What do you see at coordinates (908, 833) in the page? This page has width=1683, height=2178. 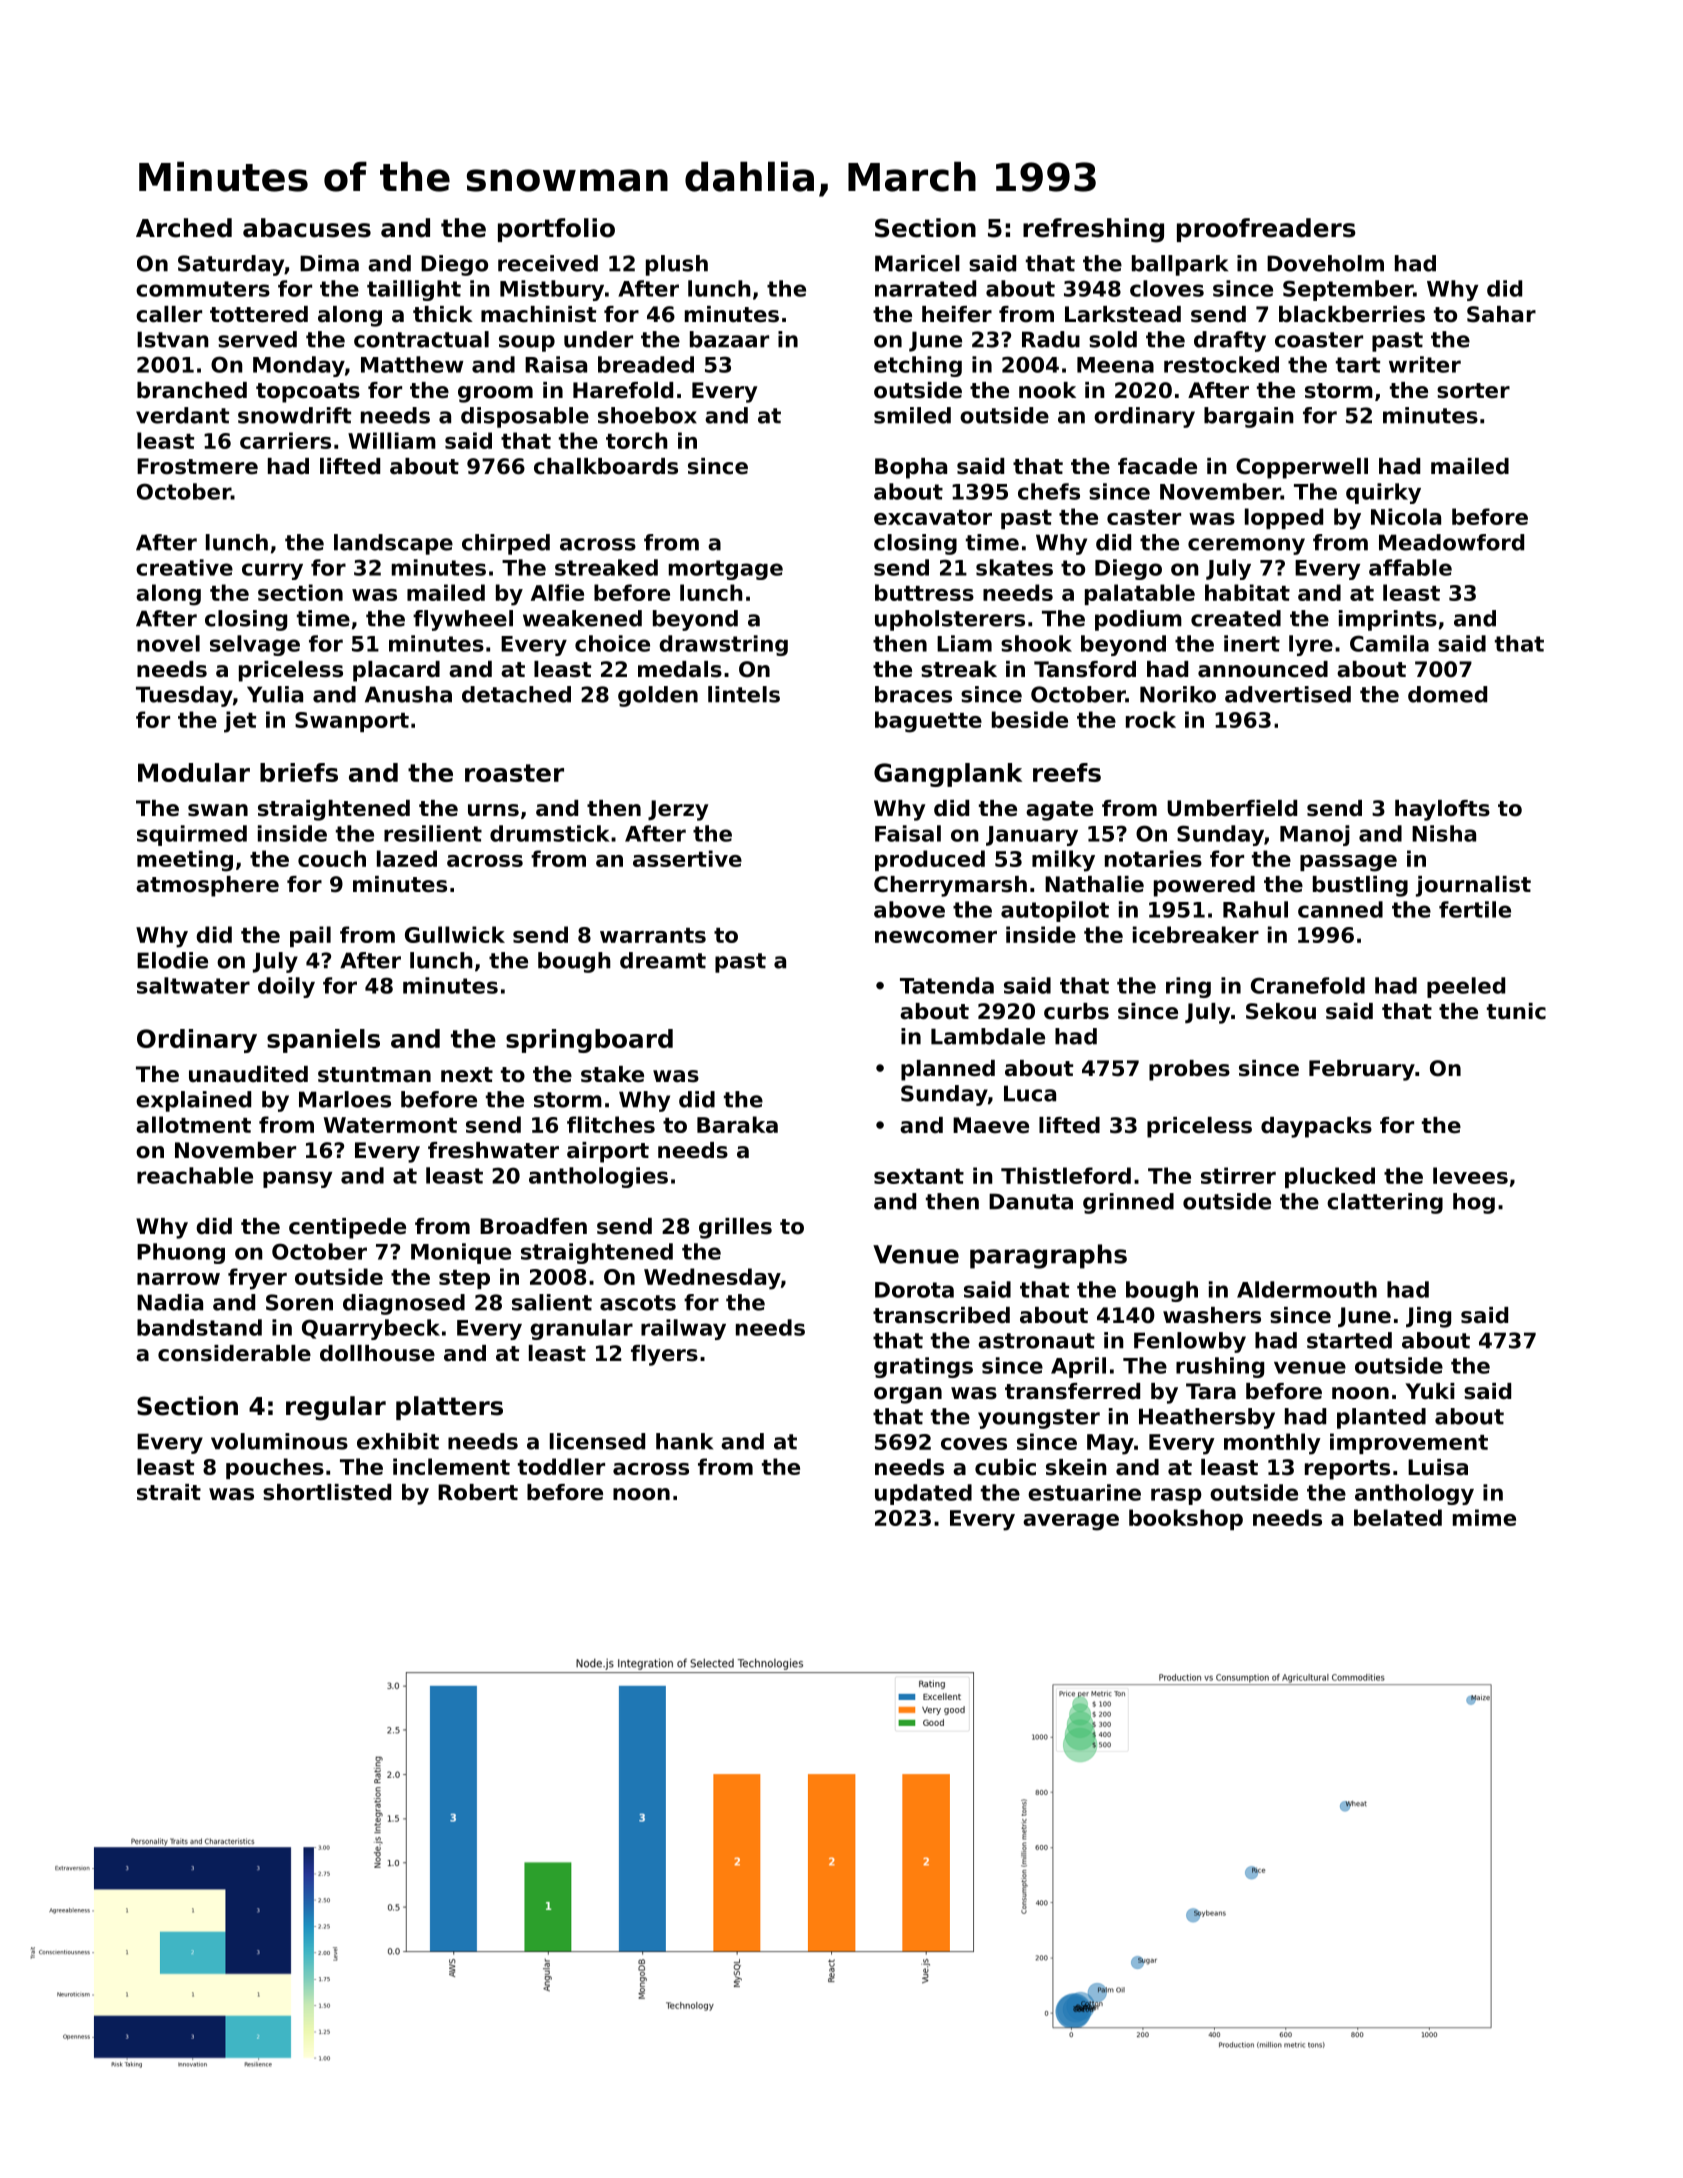 I see `Faisal` at bounding box center [908, 833].
